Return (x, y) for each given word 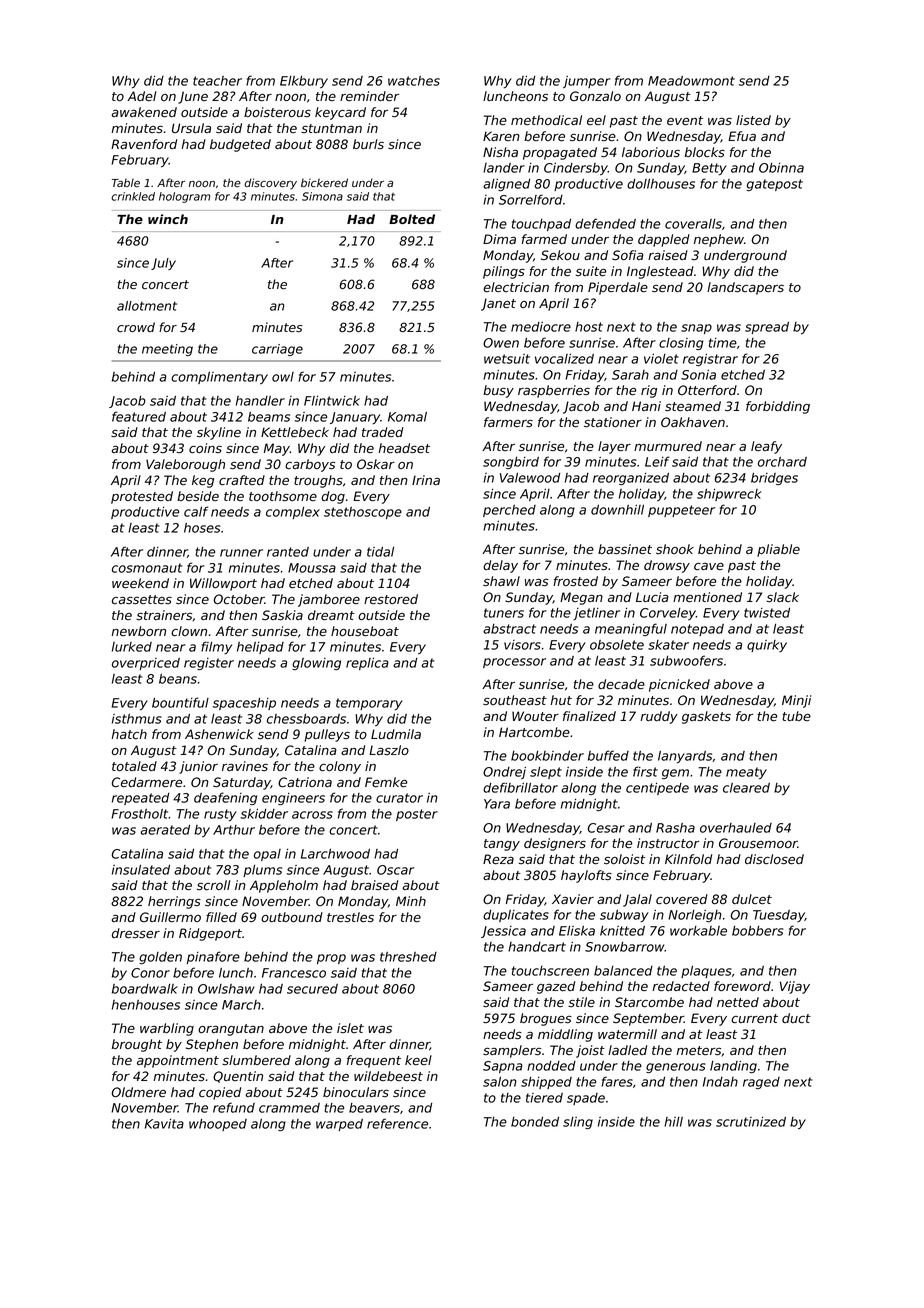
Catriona (305, 782)
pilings (504, 272)
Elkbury (304, 82)
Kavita (164, 1124)
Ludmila (396, 734)
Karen (501, 136)
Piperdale (618, 288)
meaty (746, 773)
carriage (277, 350)
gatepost (775, 185)
